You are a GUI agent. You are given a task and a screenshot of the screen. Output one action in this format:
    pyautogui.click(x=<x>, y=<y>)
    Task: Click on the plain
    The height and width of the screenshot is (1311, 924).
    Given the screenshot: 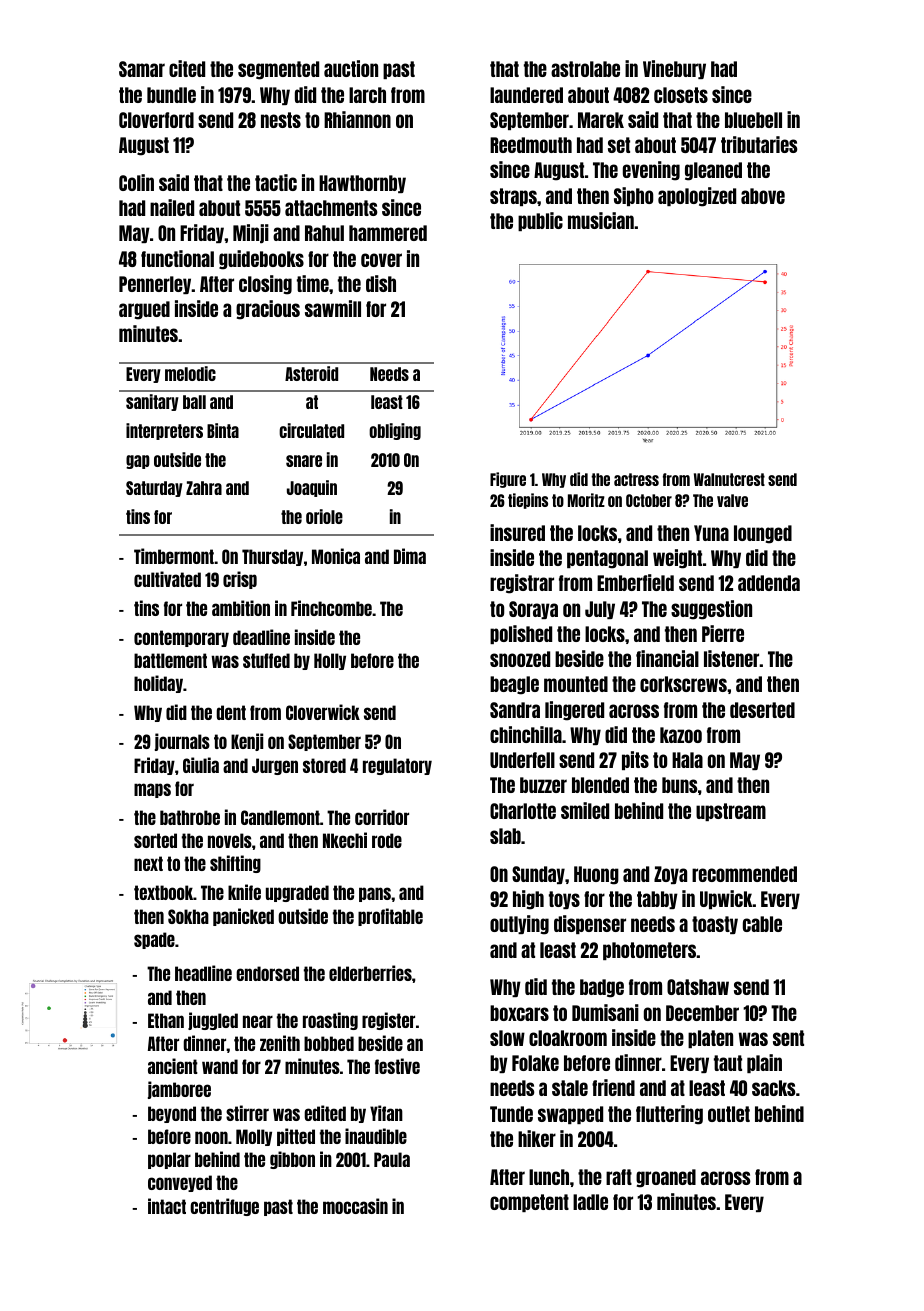 What is the action you would take?
    pyautogui.click(x=764, y=1063)
